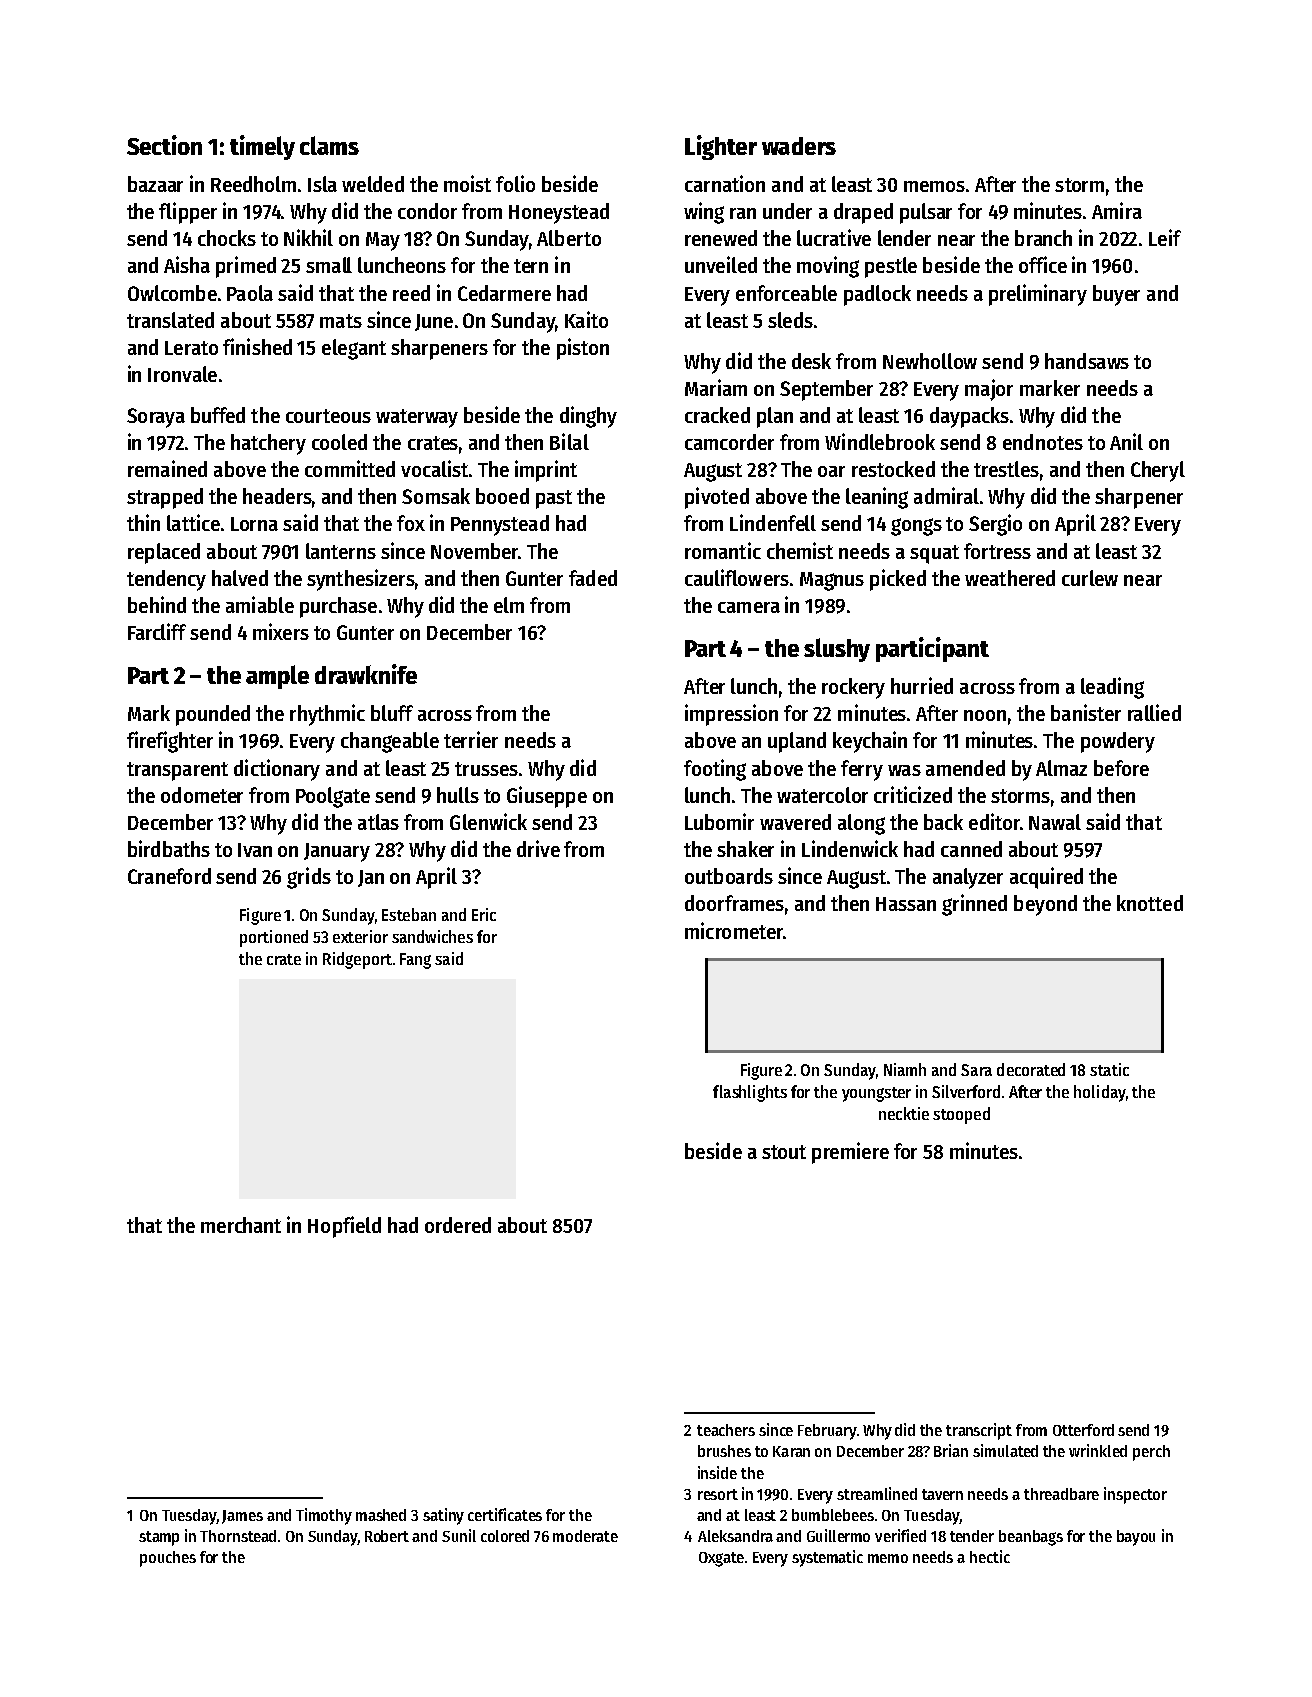 The image size is (1312, 1697). Describe the element at coordinates (241, 1225) in the screenshot. I see `merchant` at that location.
